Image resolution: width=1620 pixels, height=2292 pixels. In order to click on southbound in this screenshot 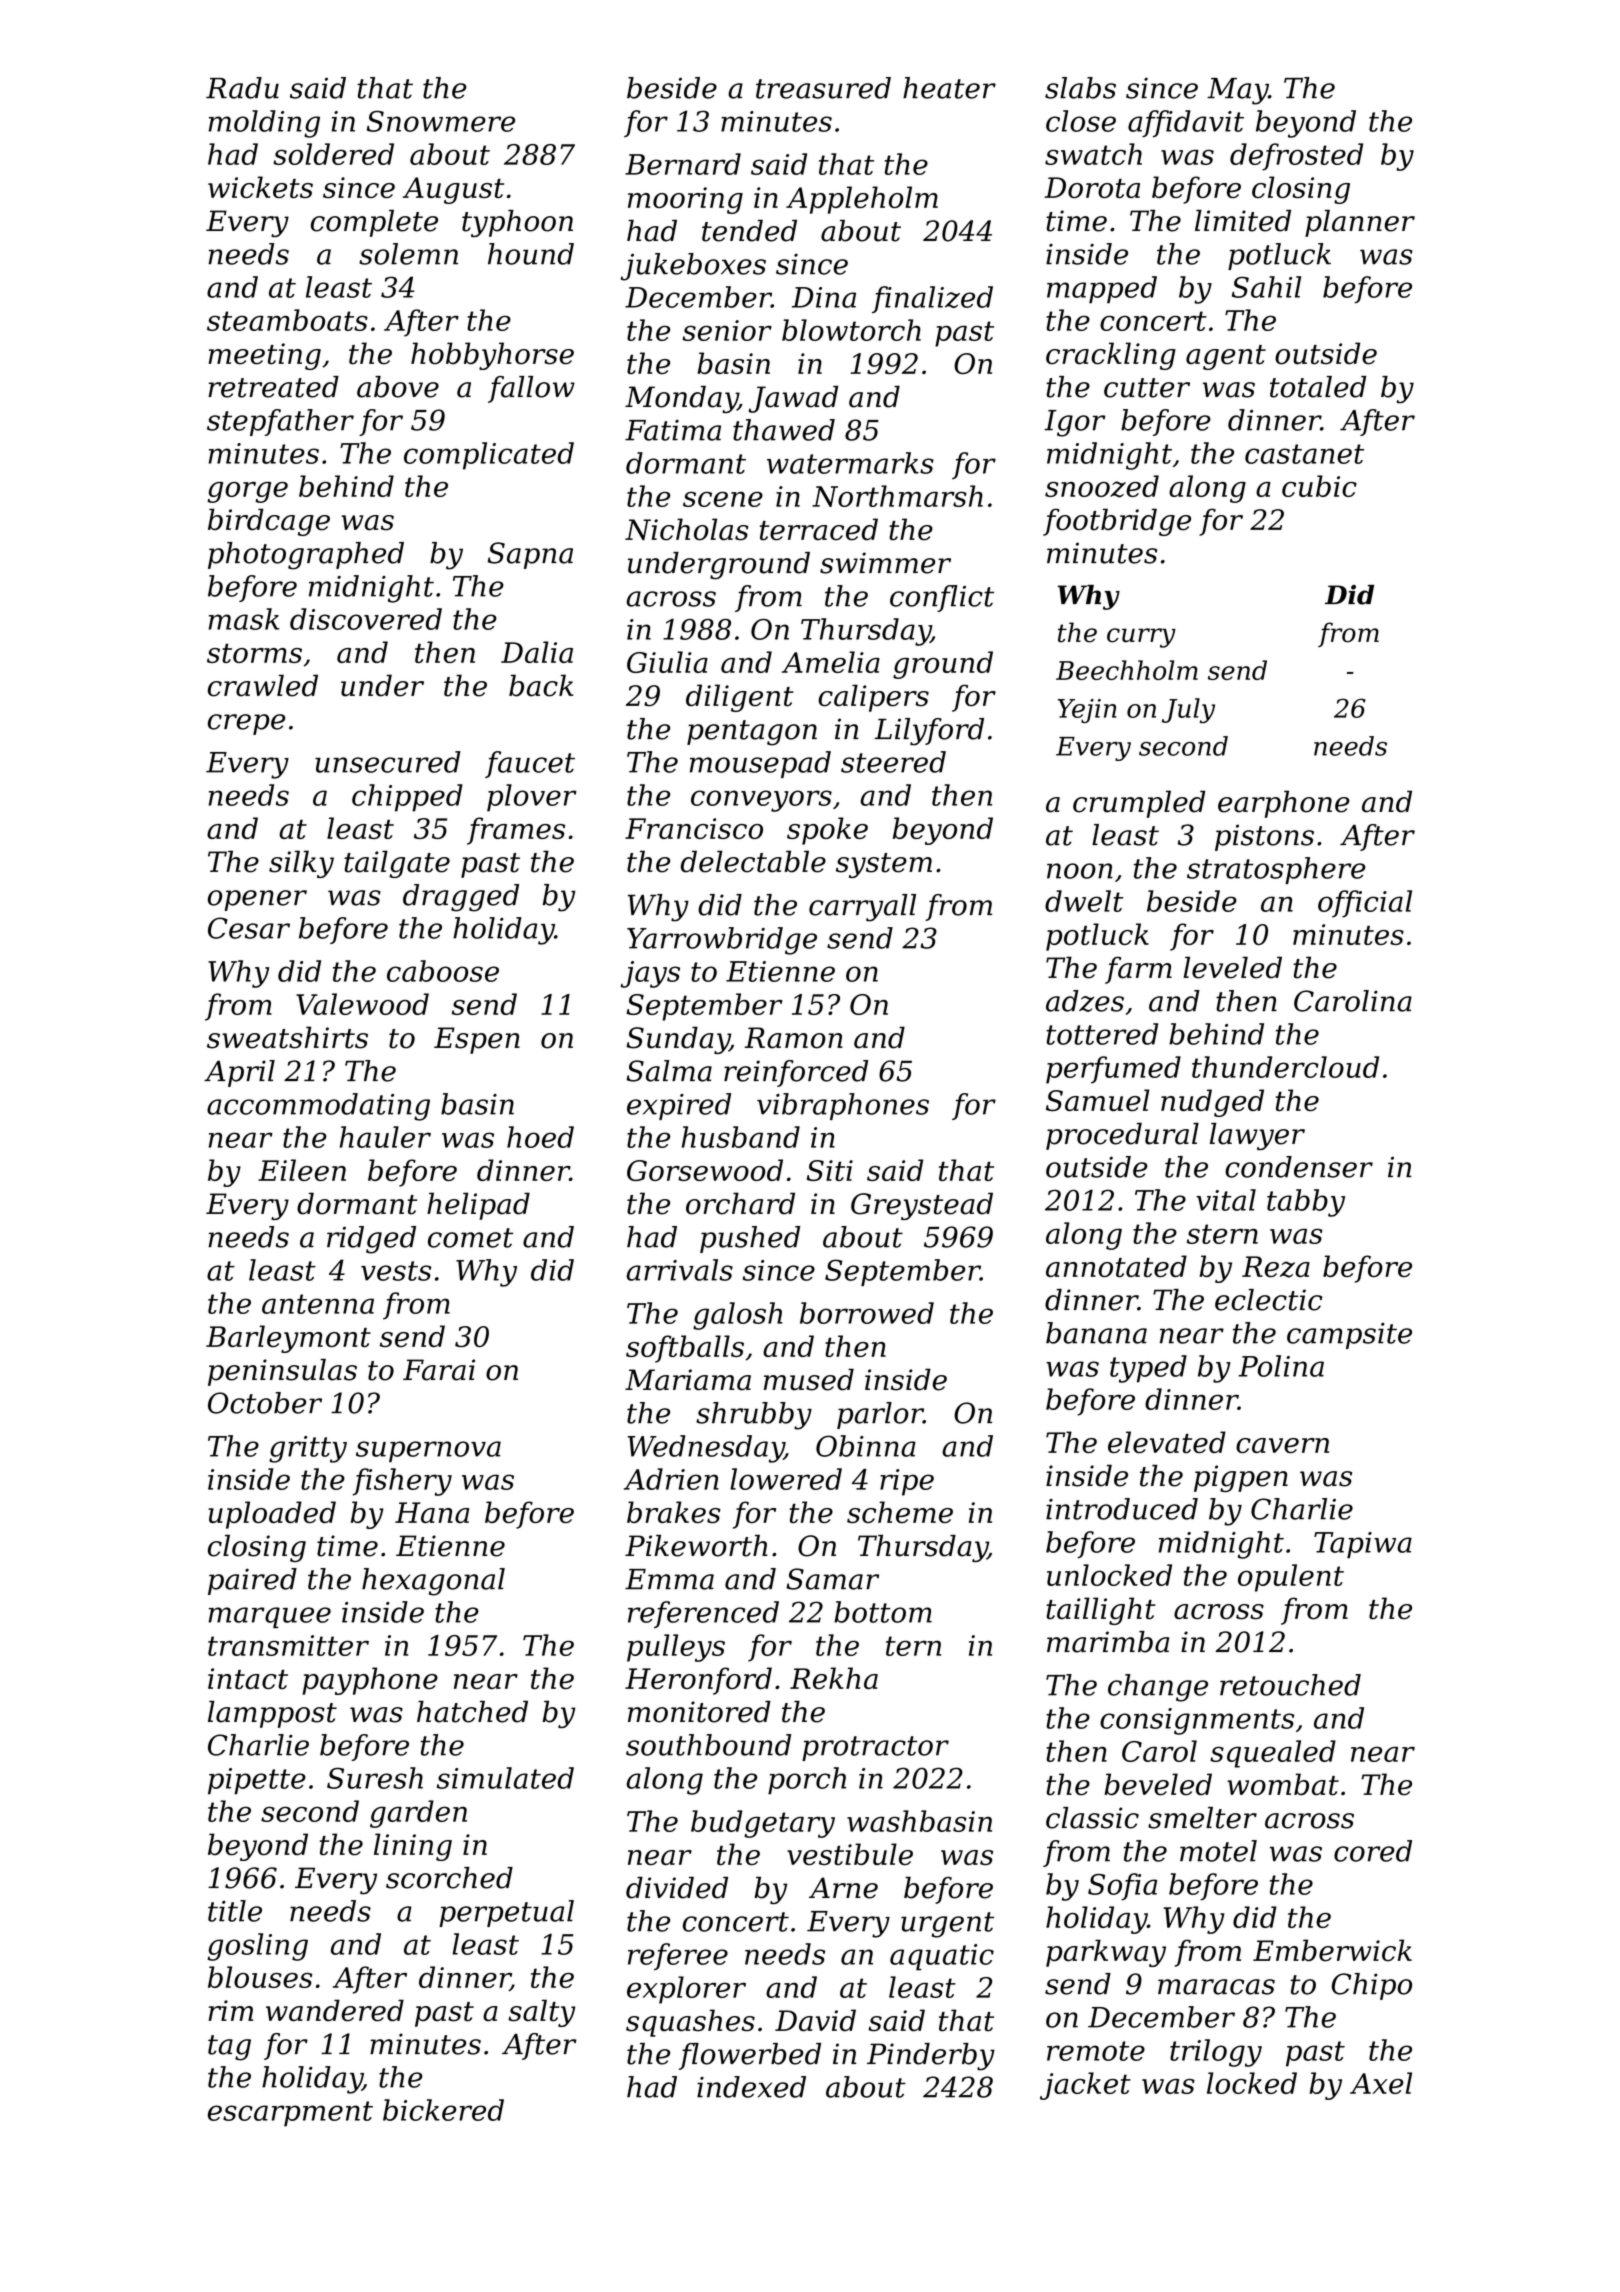, I will do `click(708, 1745)`.
